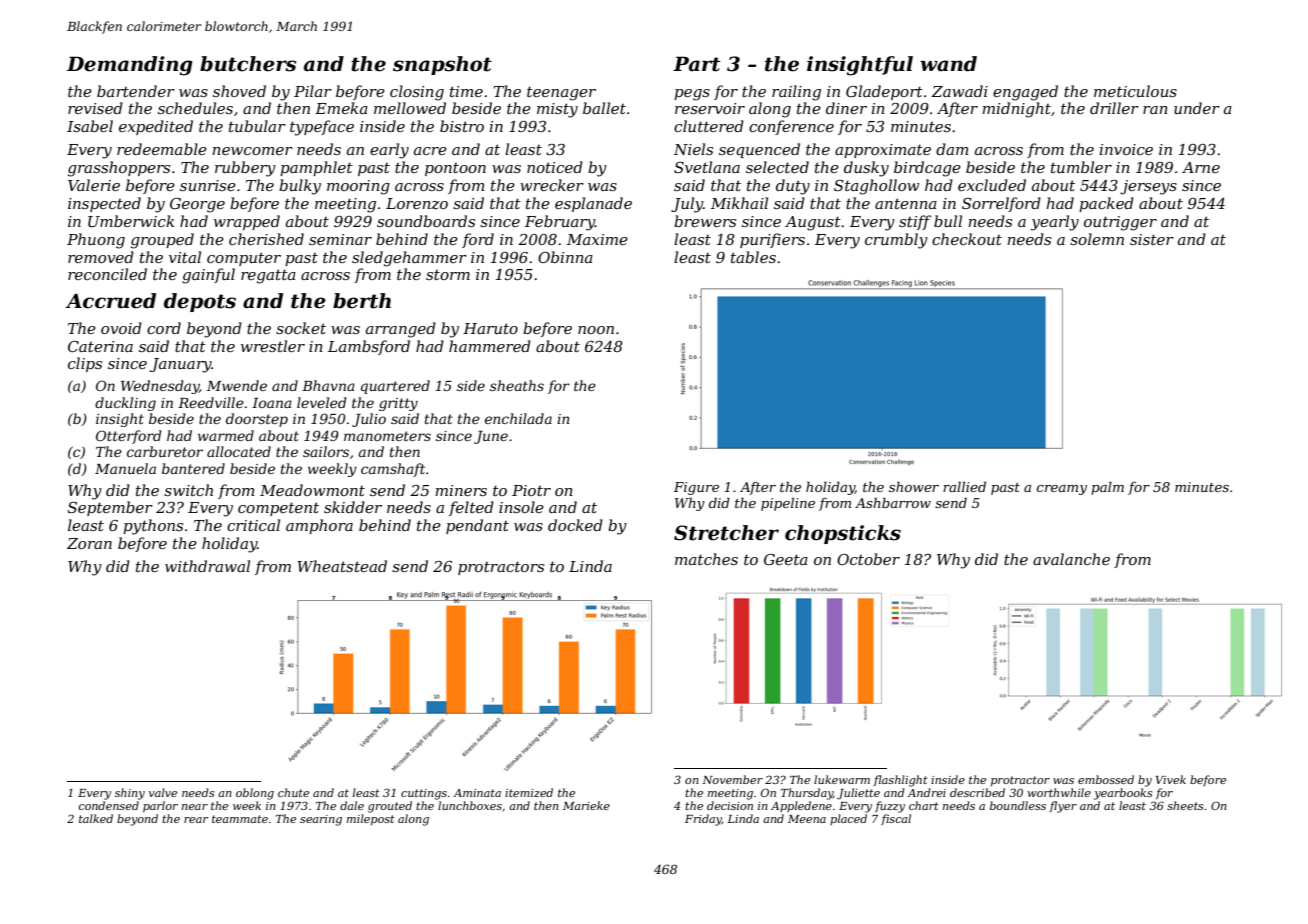  What do you see at coordinates (1025, 93) in the screenshot?
I see `engaged` at bounding box center [1025, 93].
